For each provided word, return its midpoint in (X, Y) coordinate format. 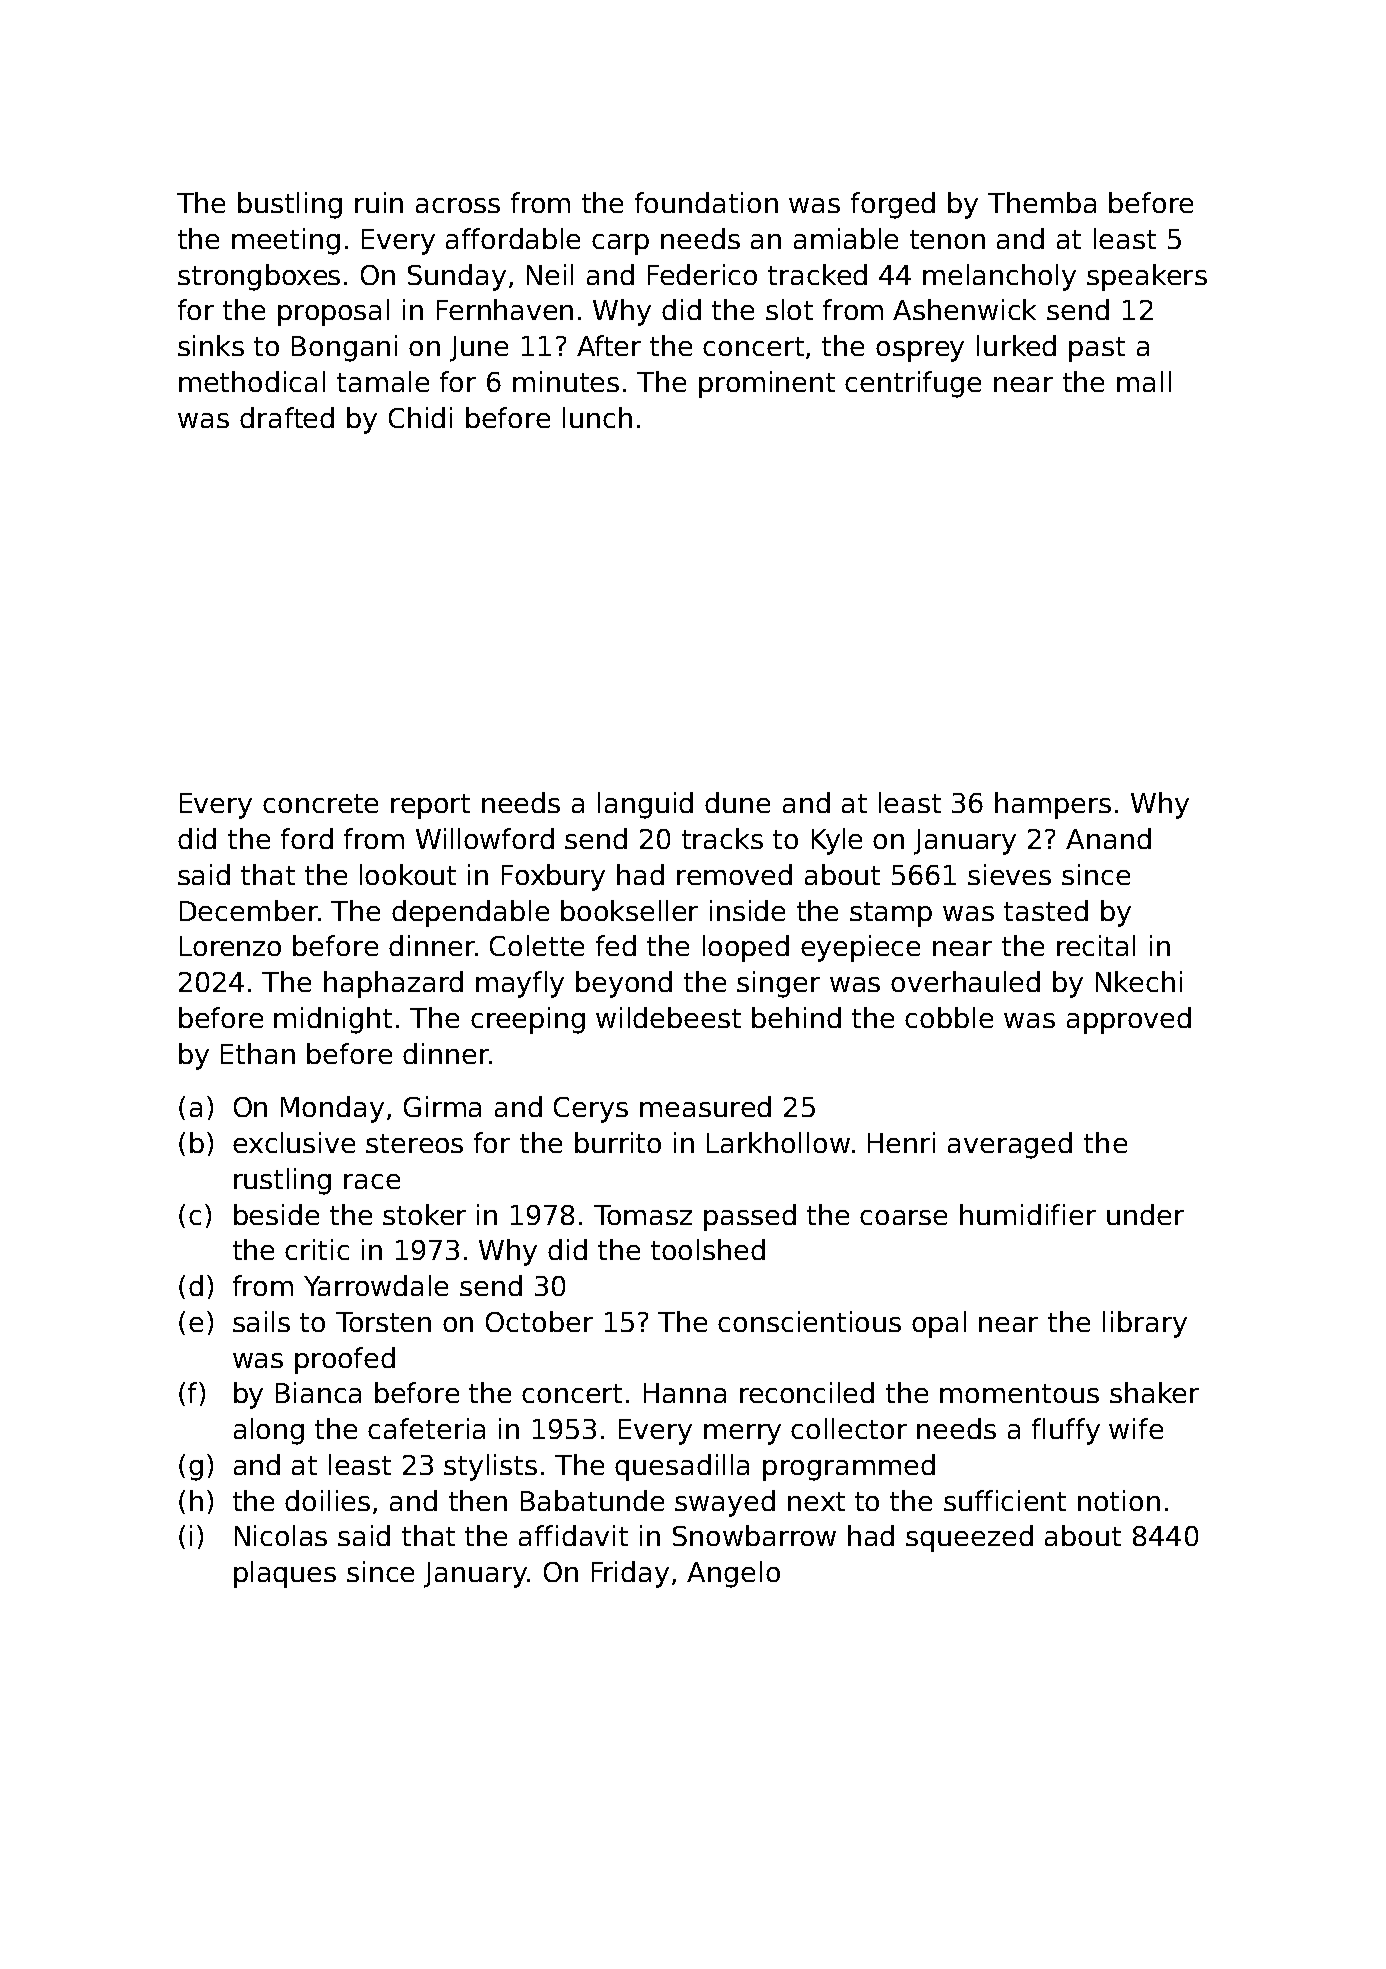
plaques (285, 1574)
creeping (528, 1020)
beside (276, 1214)
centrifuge (913, 384)
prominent (767, 384)
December (249, 910)
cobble (949, 1017)
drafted (287, 417)
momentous (1019, 1393)
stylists (490, 1467)
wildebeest (668, 1017)
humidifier (1028, 1214)
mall (1144, 381)
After (609, 345)
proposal (333, 312)
